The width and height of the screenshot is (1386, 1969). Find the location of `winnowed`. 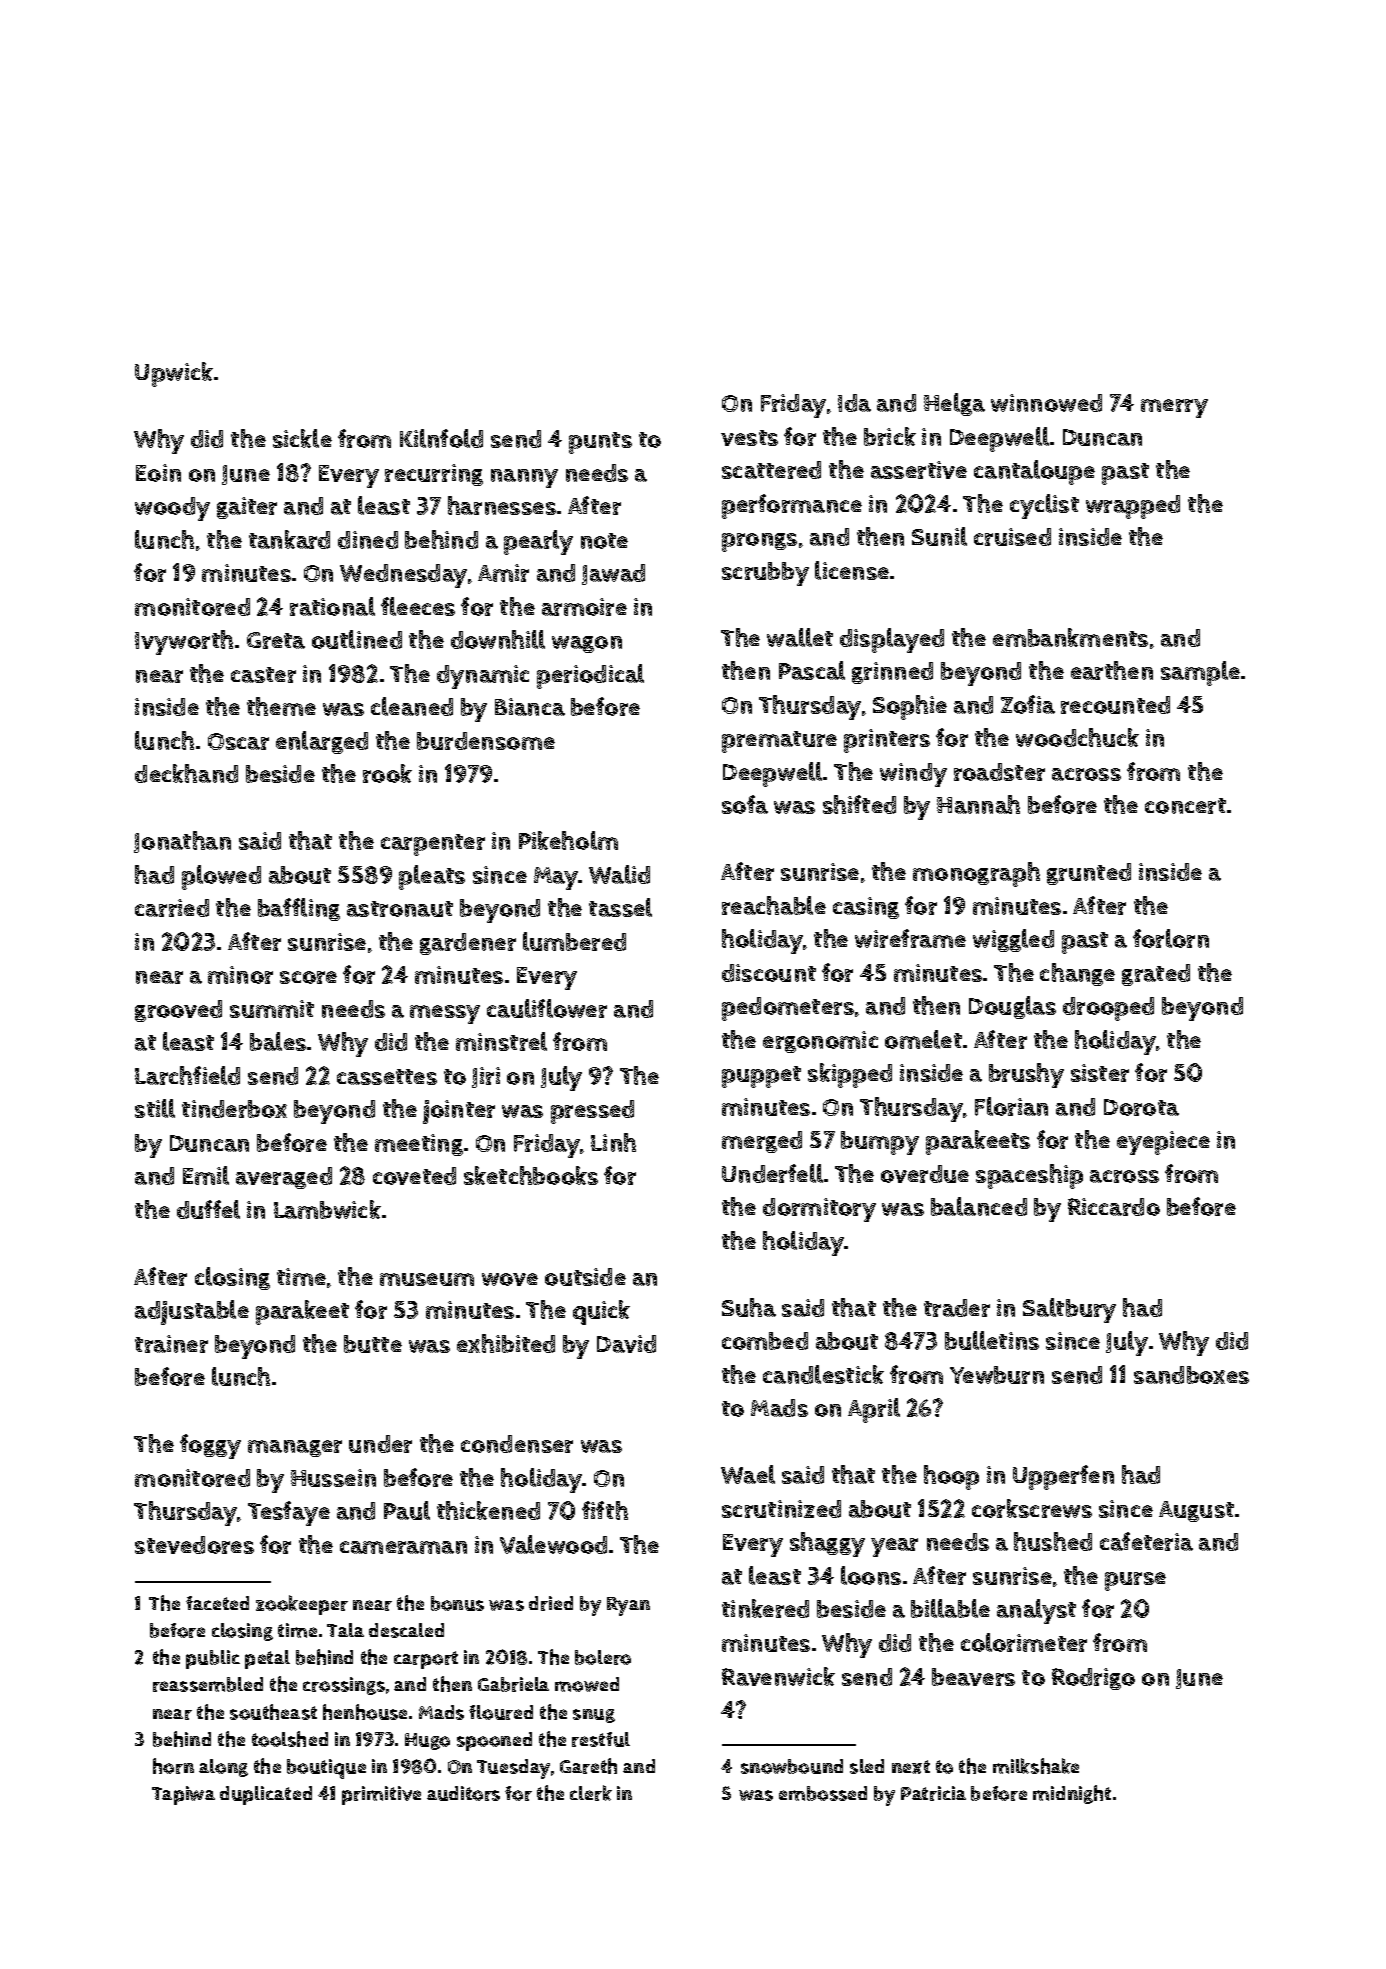

winnowed is located at coordinates (1046, 403).
